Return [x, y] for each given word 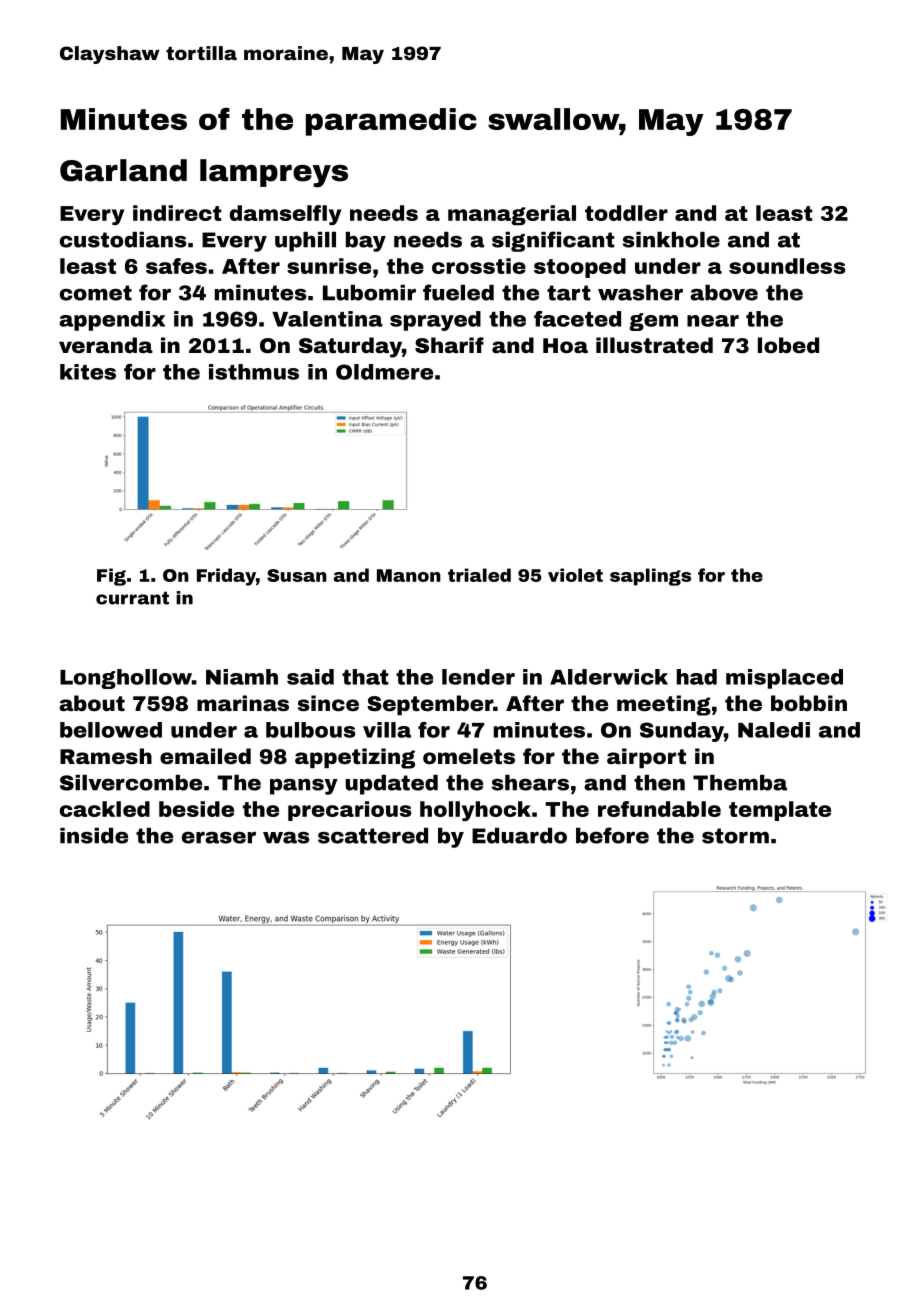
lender [478, 677]
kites [88, 372]
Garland [123, 170]
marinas [243, 703]
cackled [105, 809]
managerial [512, 215]
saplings [650, 577]
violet [575, 575]
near [713, 321]
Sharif [449, 345]
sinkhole [671, 240]
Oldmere [384, 372]
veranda [106, 345]
